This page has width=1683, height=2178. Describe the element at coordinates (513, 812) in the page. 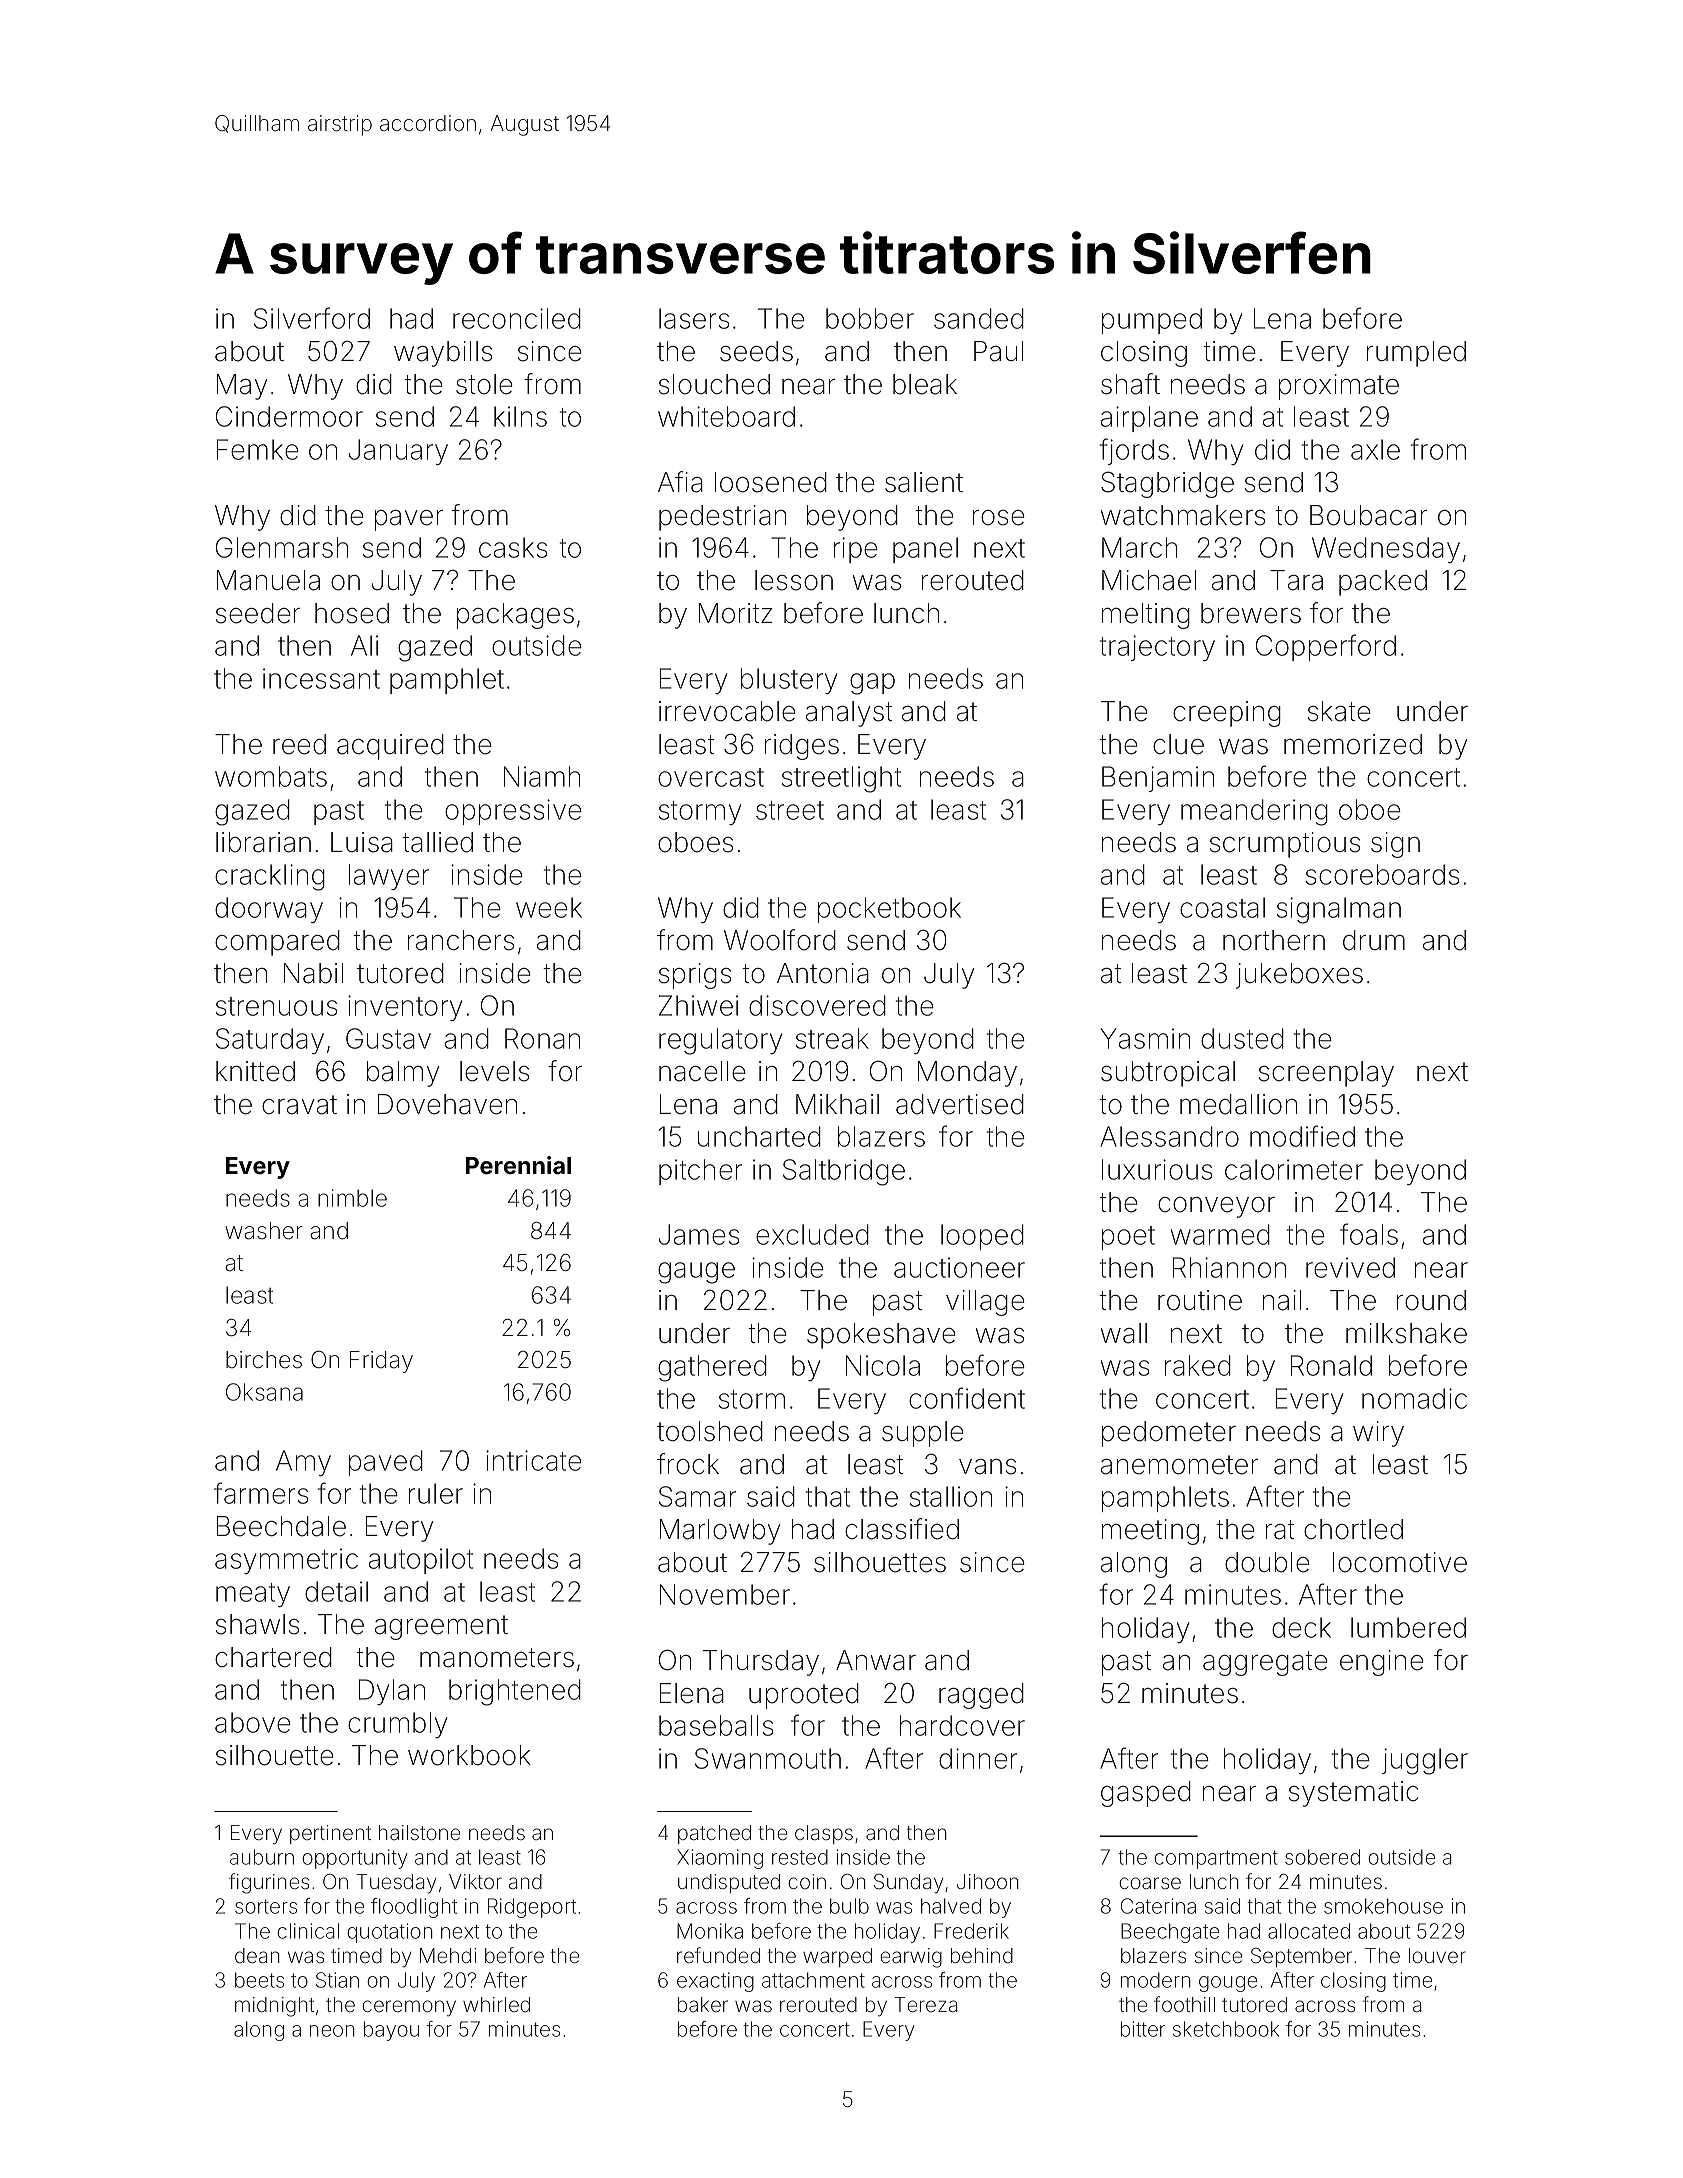

I see `oppressive` at that location.
